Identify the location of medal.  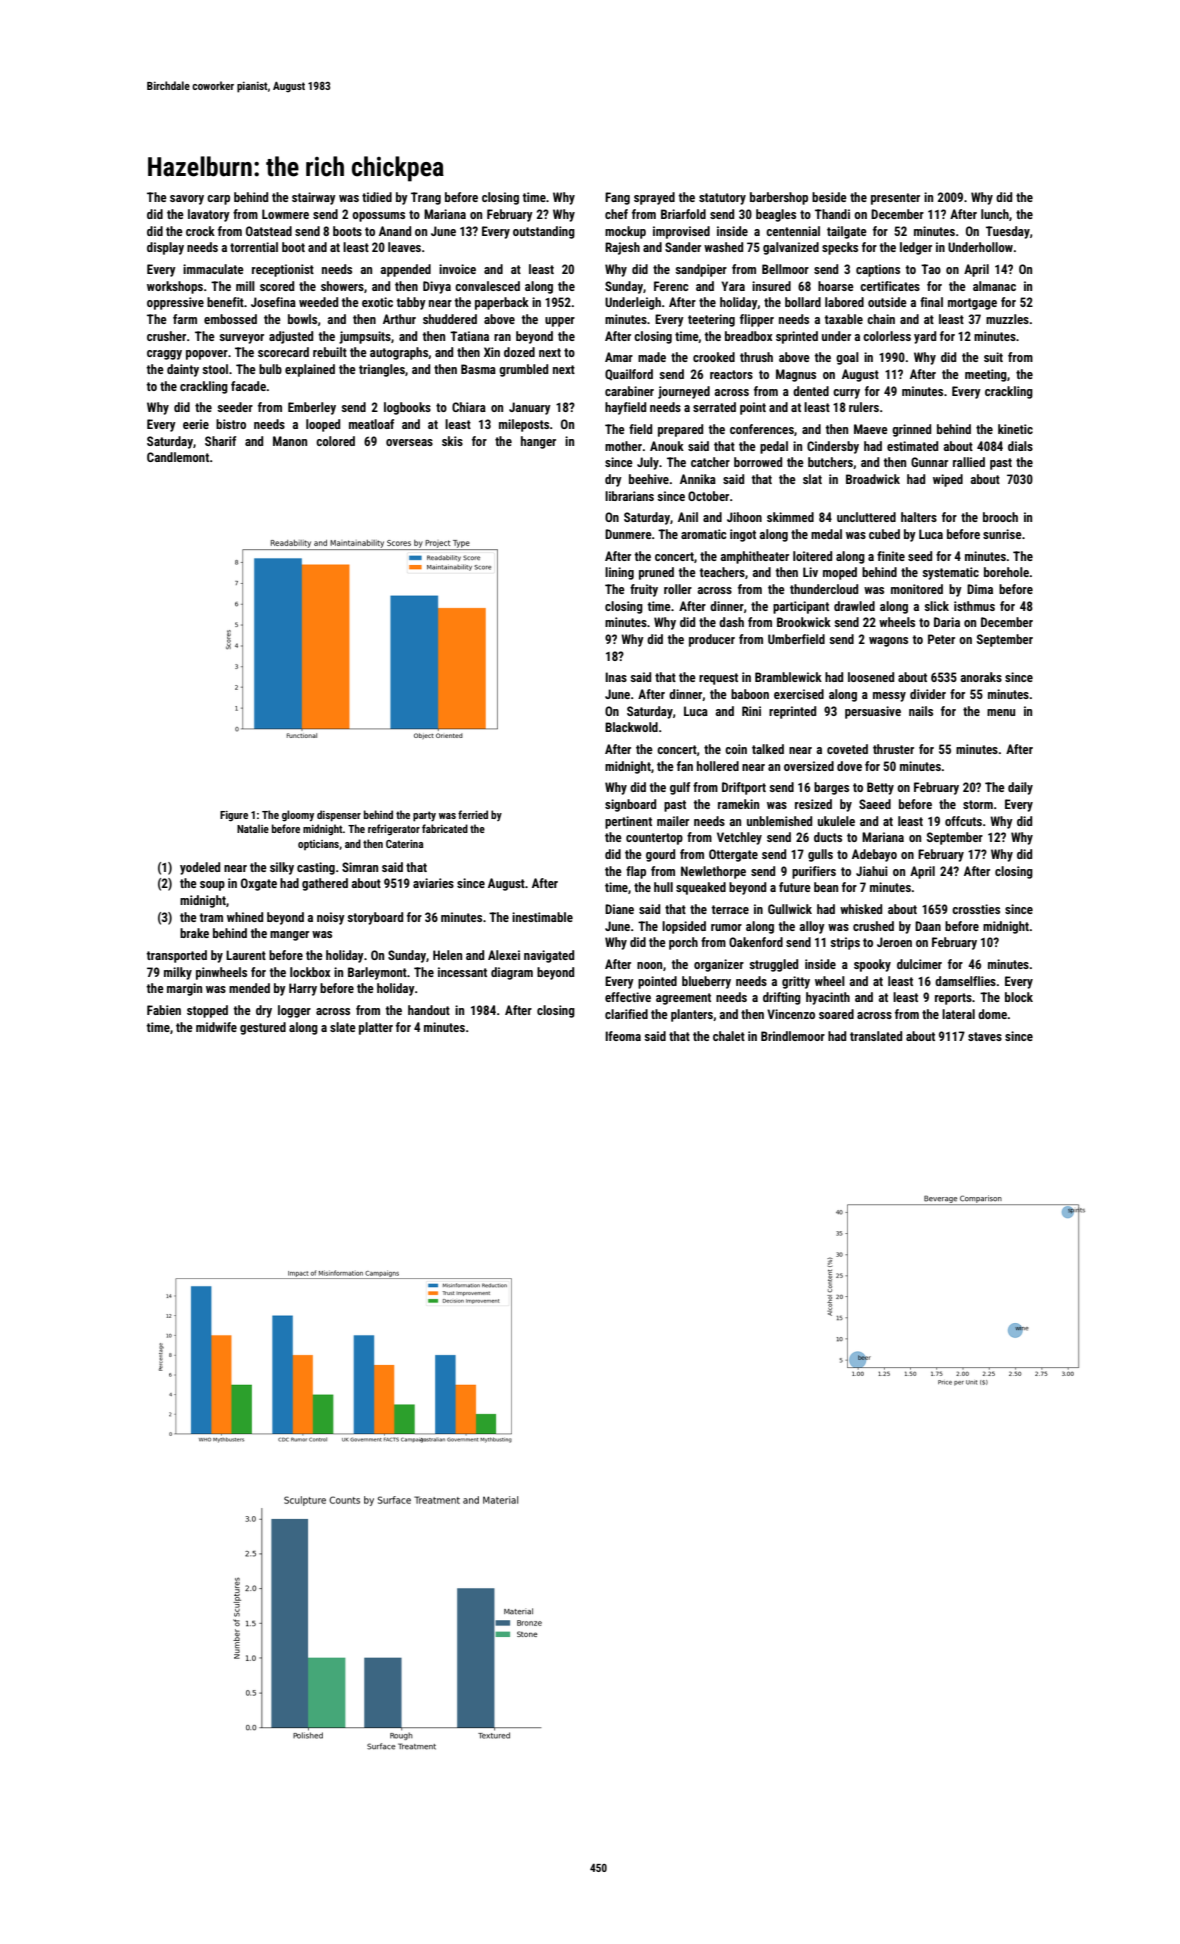
(826, 534).
